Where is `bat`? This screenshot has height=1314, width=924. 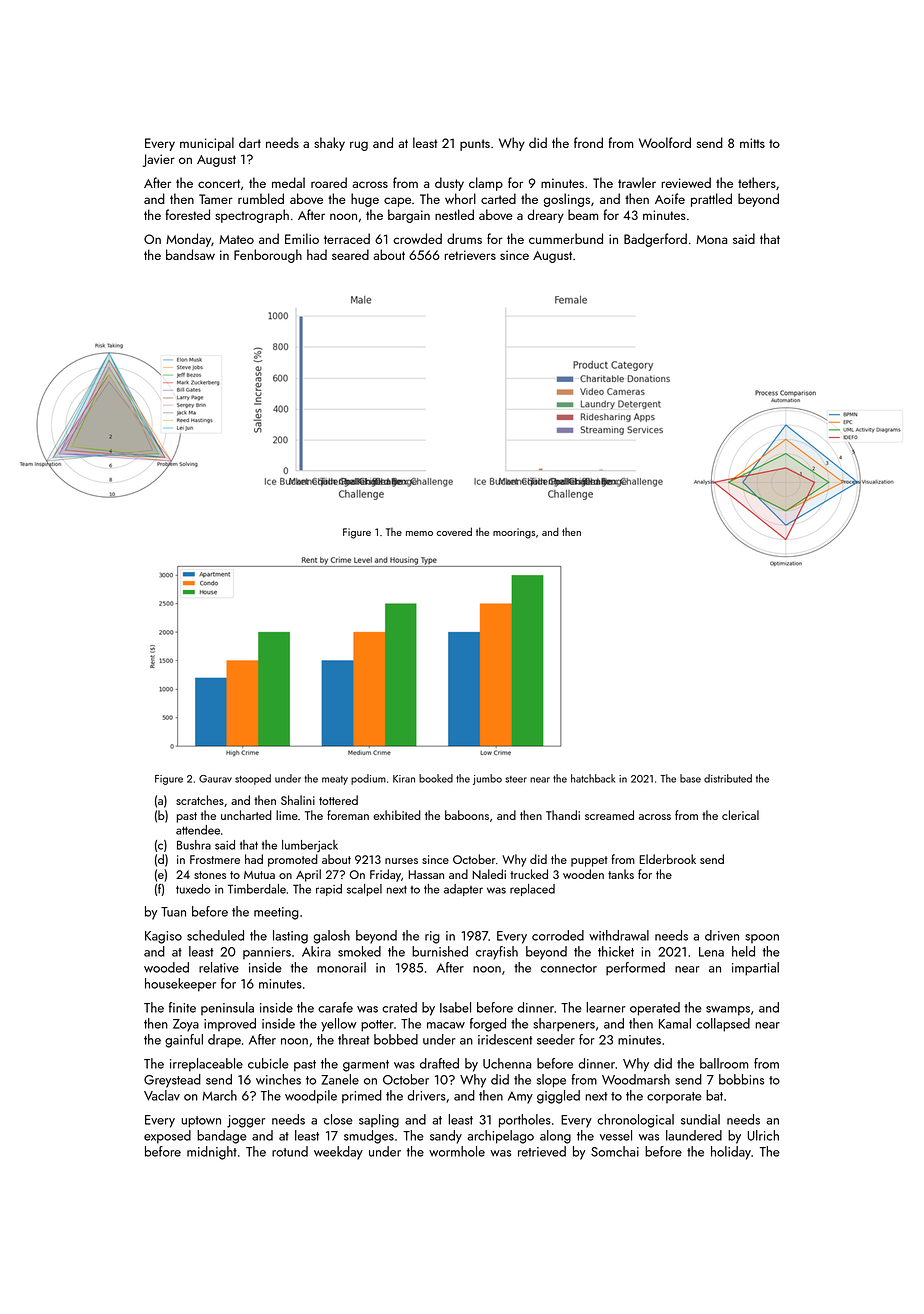
bat is located at coordinates (714, 1095).
